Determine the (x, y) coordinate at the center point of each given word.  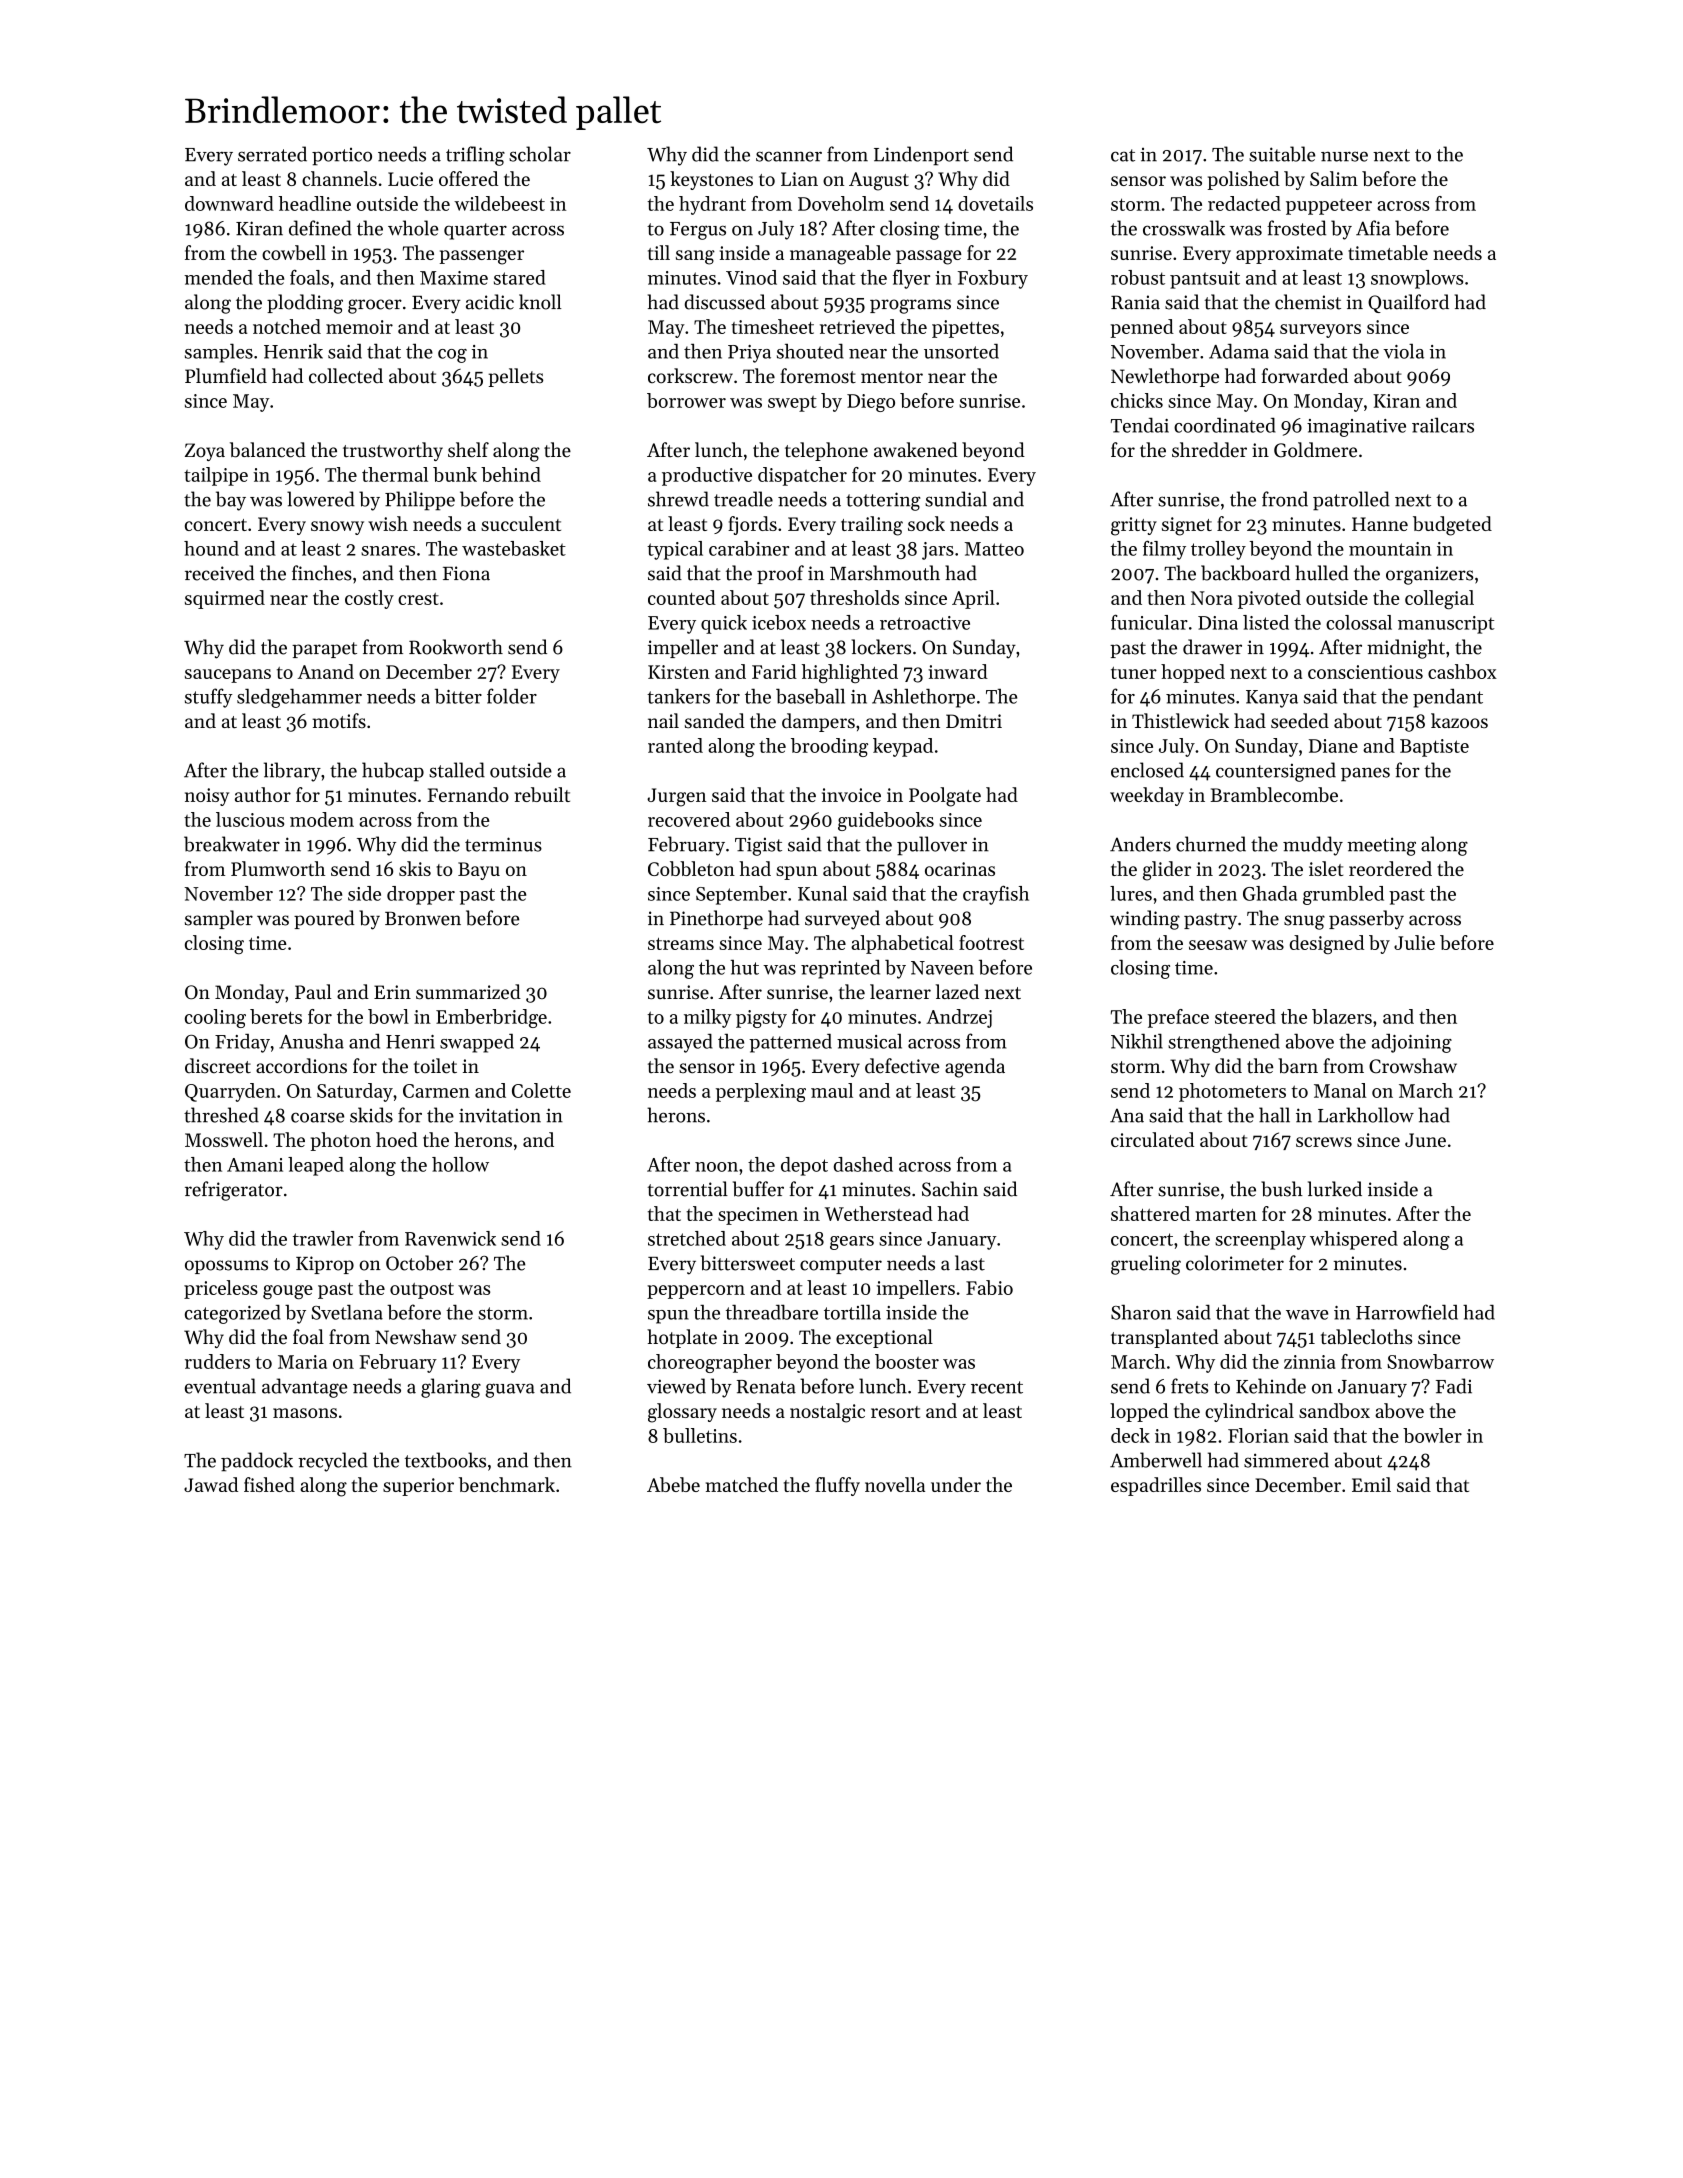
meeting (1381, 846)
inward (958, 671)
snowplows (1417, 279)
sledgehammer (299, 698)
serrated (272, 154)
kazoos (1459, 721)
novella (895, 1484)
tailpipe (216, 476)
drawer (1212, 647)
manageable (840, 255)
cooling (215, 1018)
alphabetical (902, 944)
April (973, 599)
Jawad (211, 1484)
